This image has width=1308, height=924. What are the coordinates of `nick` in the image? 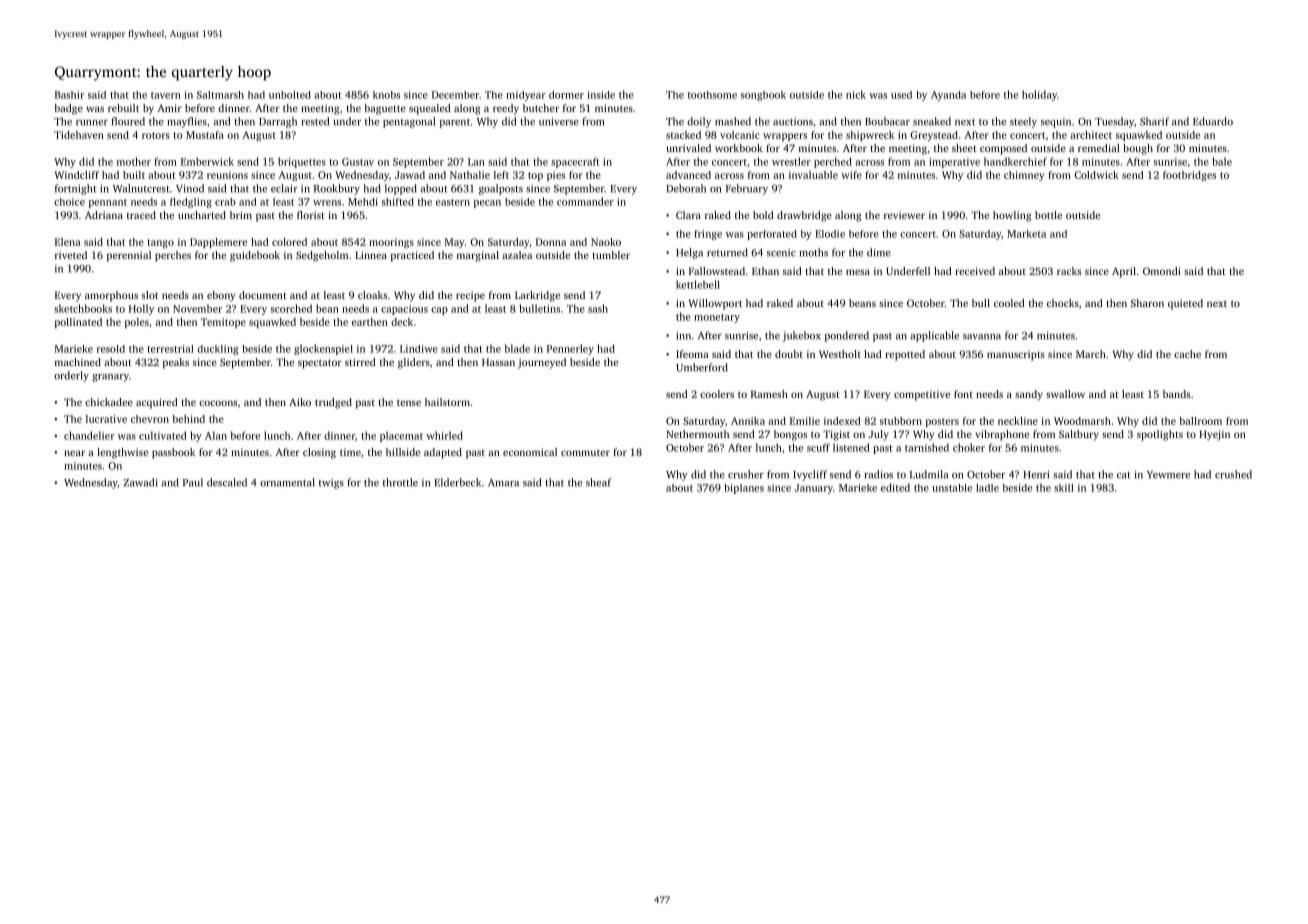 It's located at (856, 94).
